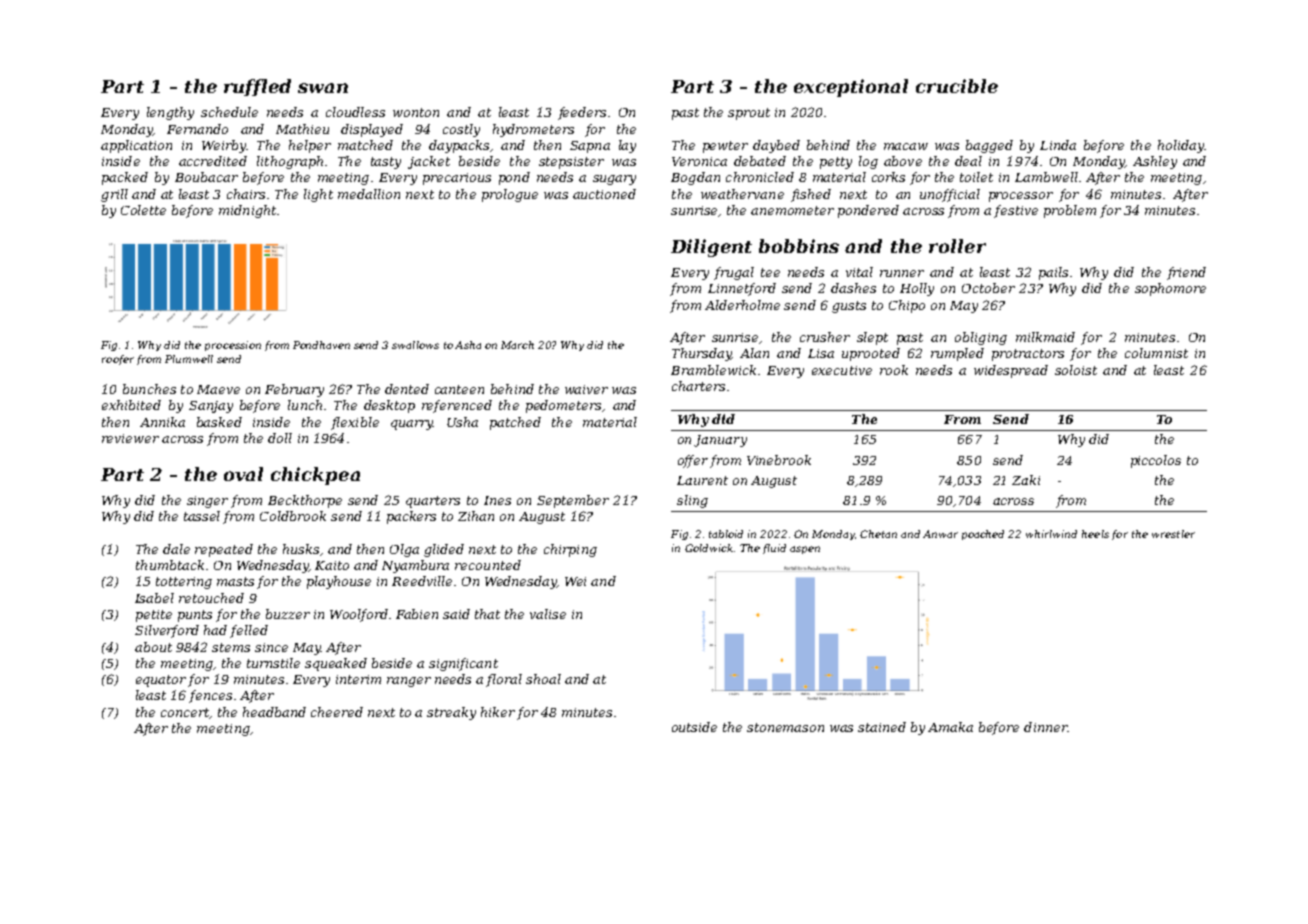  What do you see at coordinates (185, 713) in the page?
I see `concert` at bounding box center [185, 713].
